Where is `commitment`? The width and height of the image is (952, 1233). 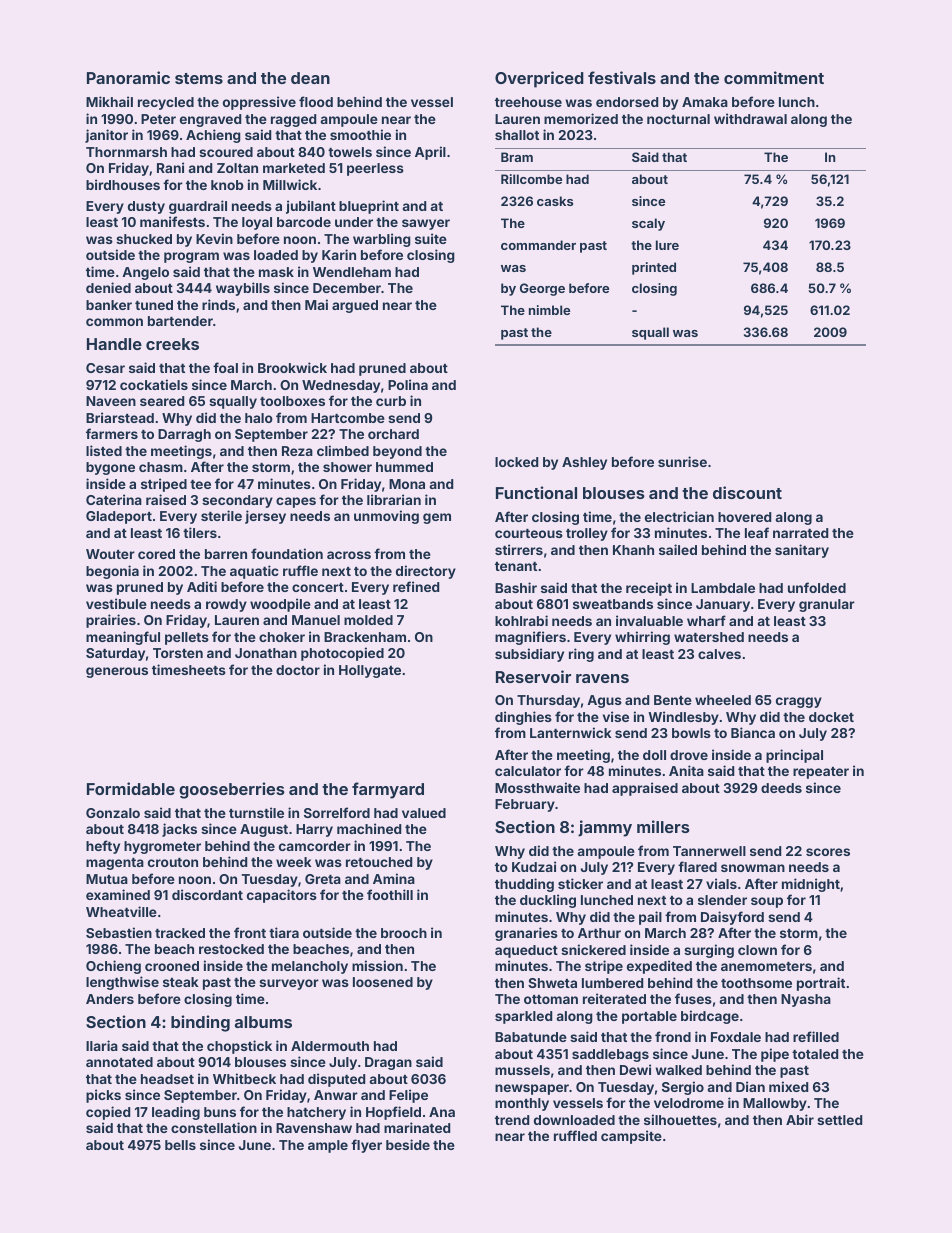
commitment is located at coordinates (774, 77).
